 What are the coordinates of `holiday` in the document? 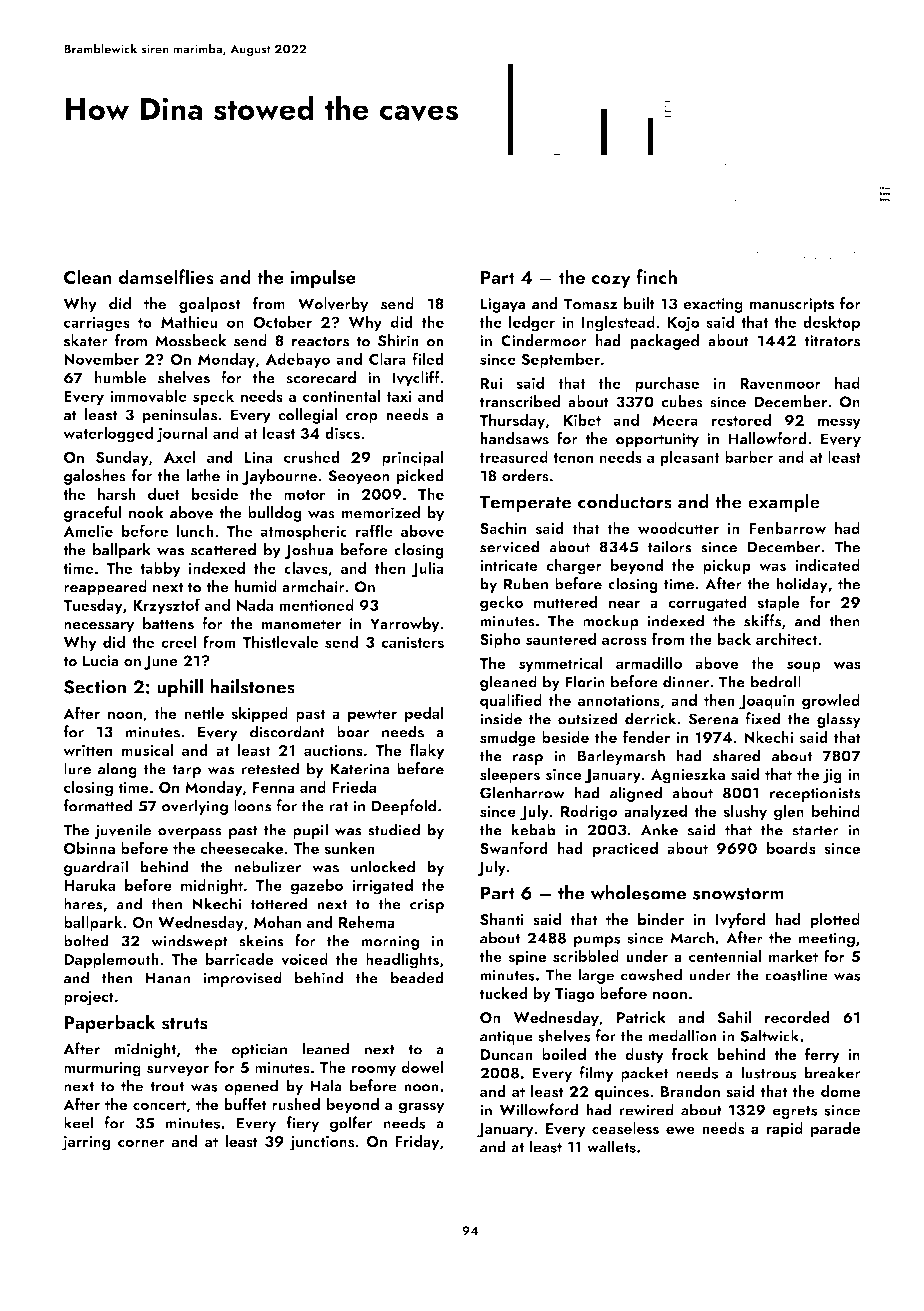 It's located at (802, 585).
